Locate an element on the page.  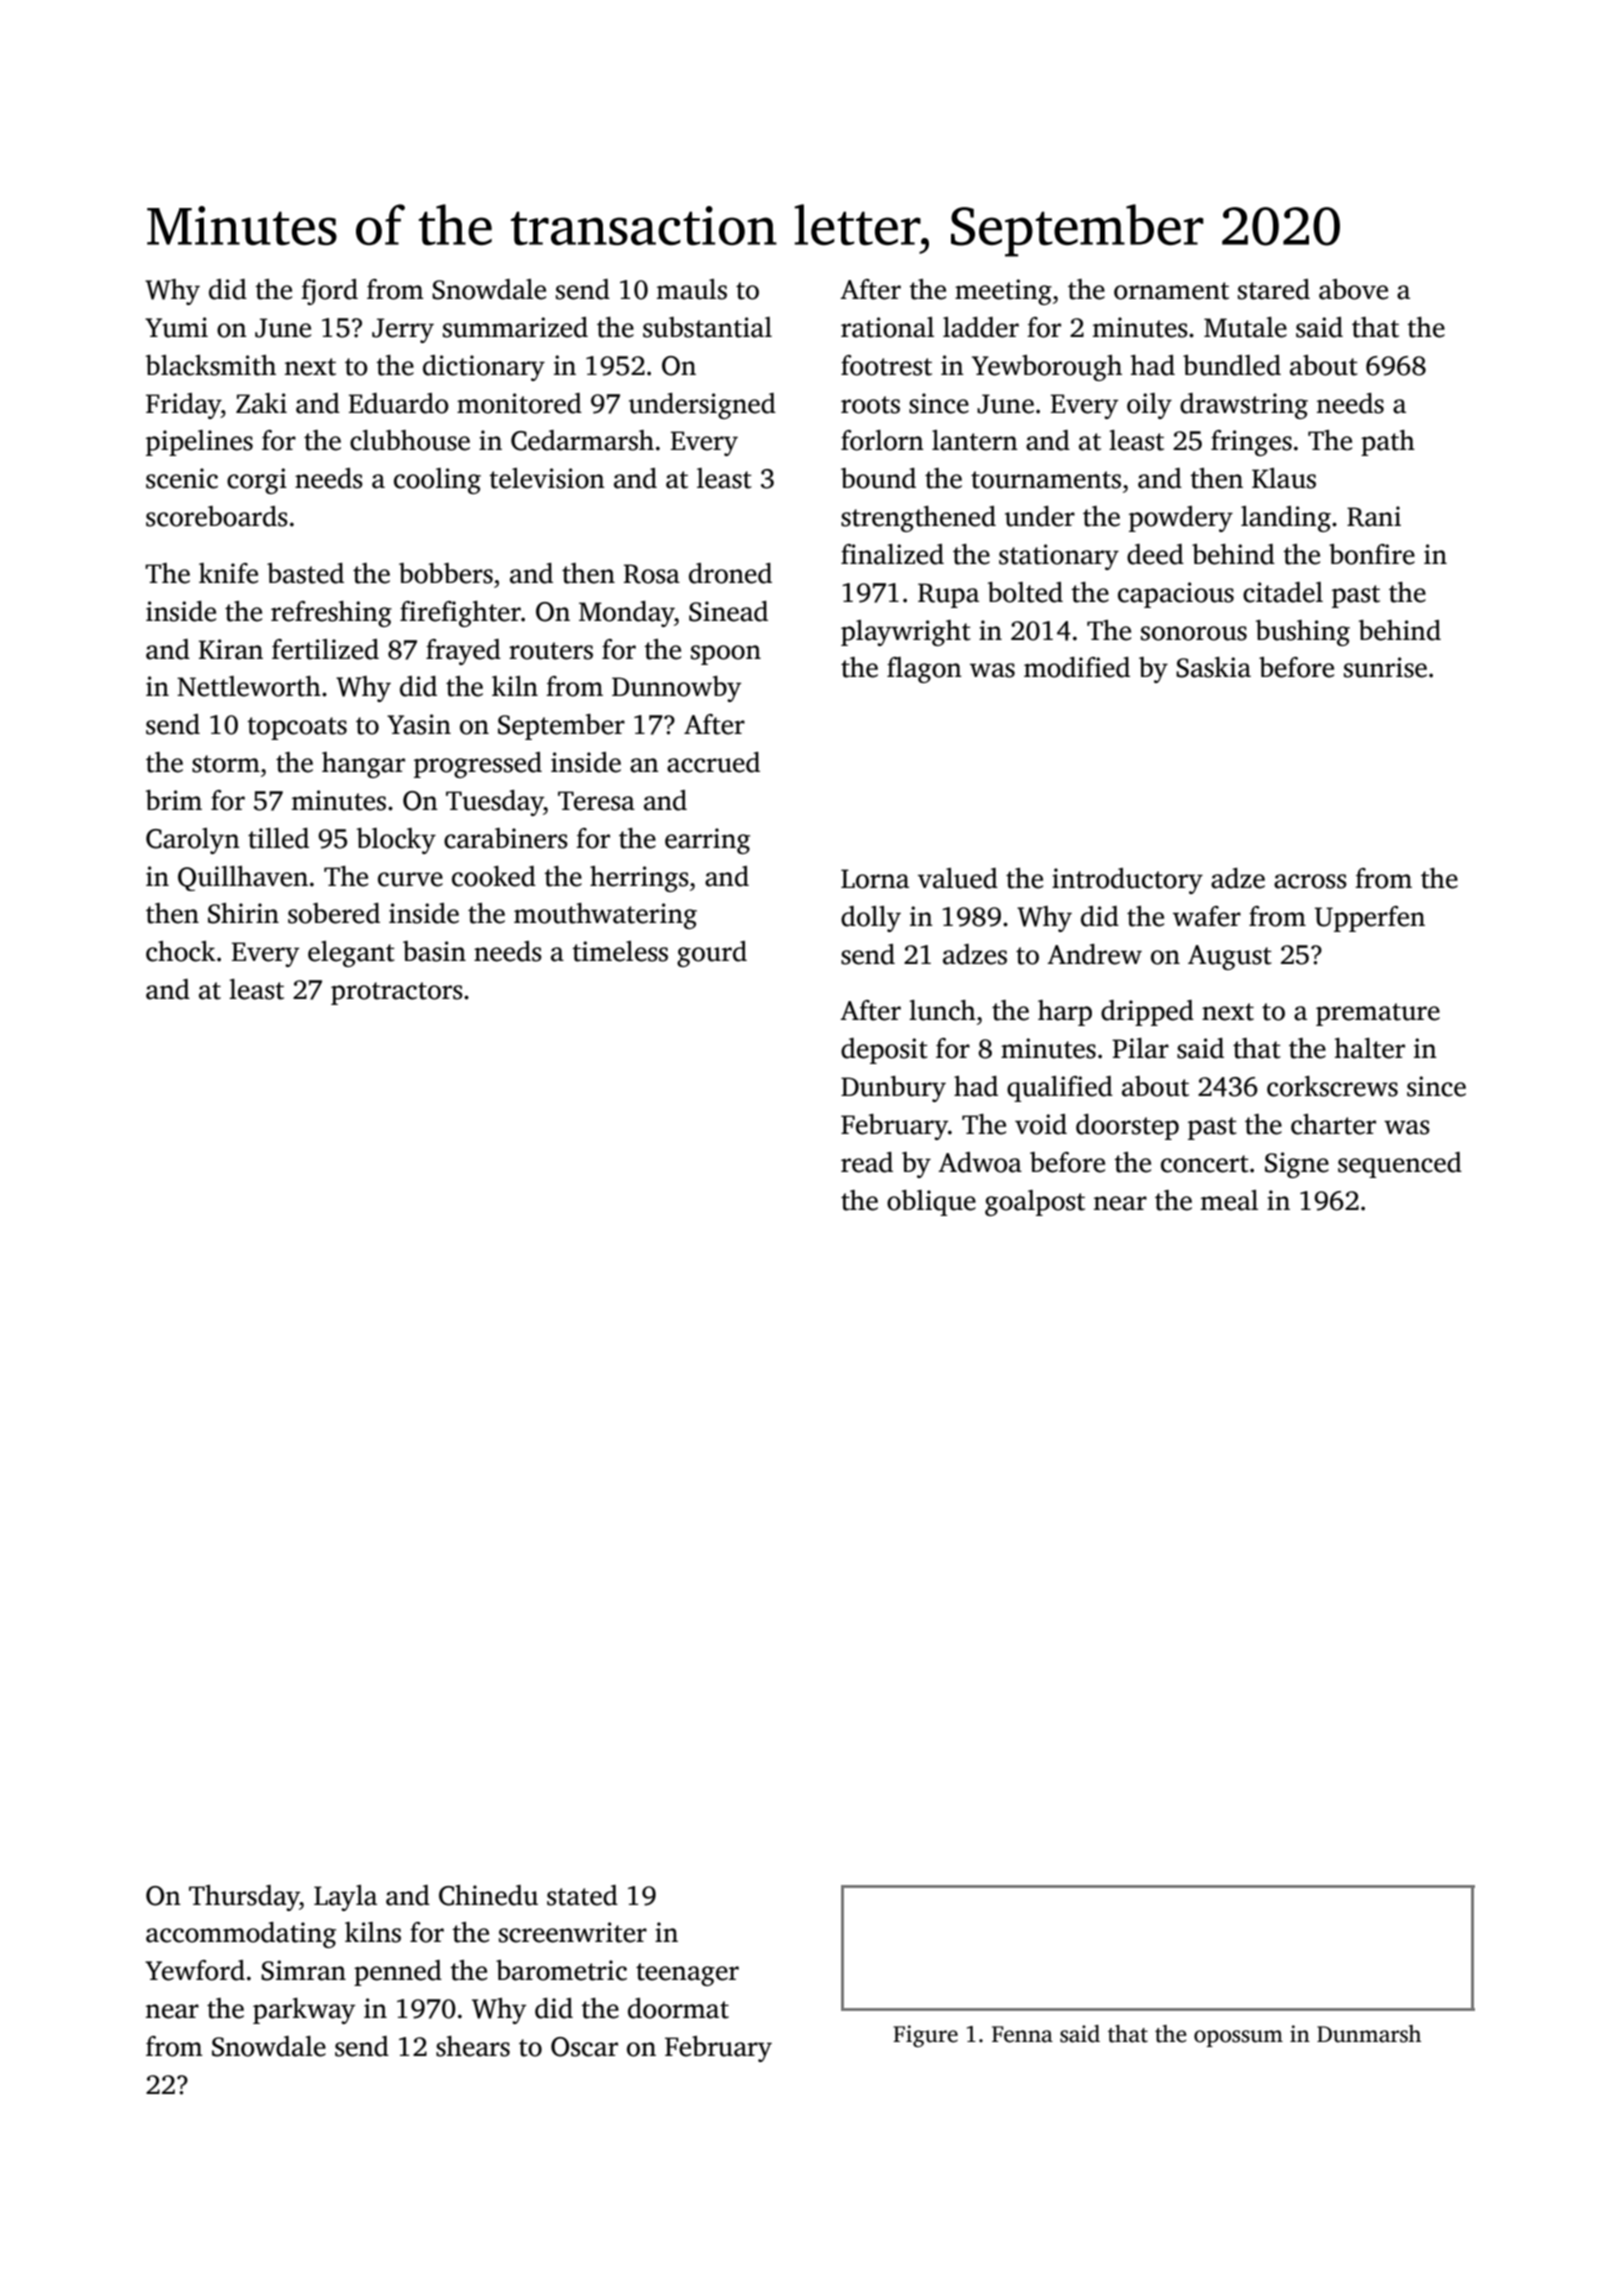
cooked is located at coordinates (494, 876).
